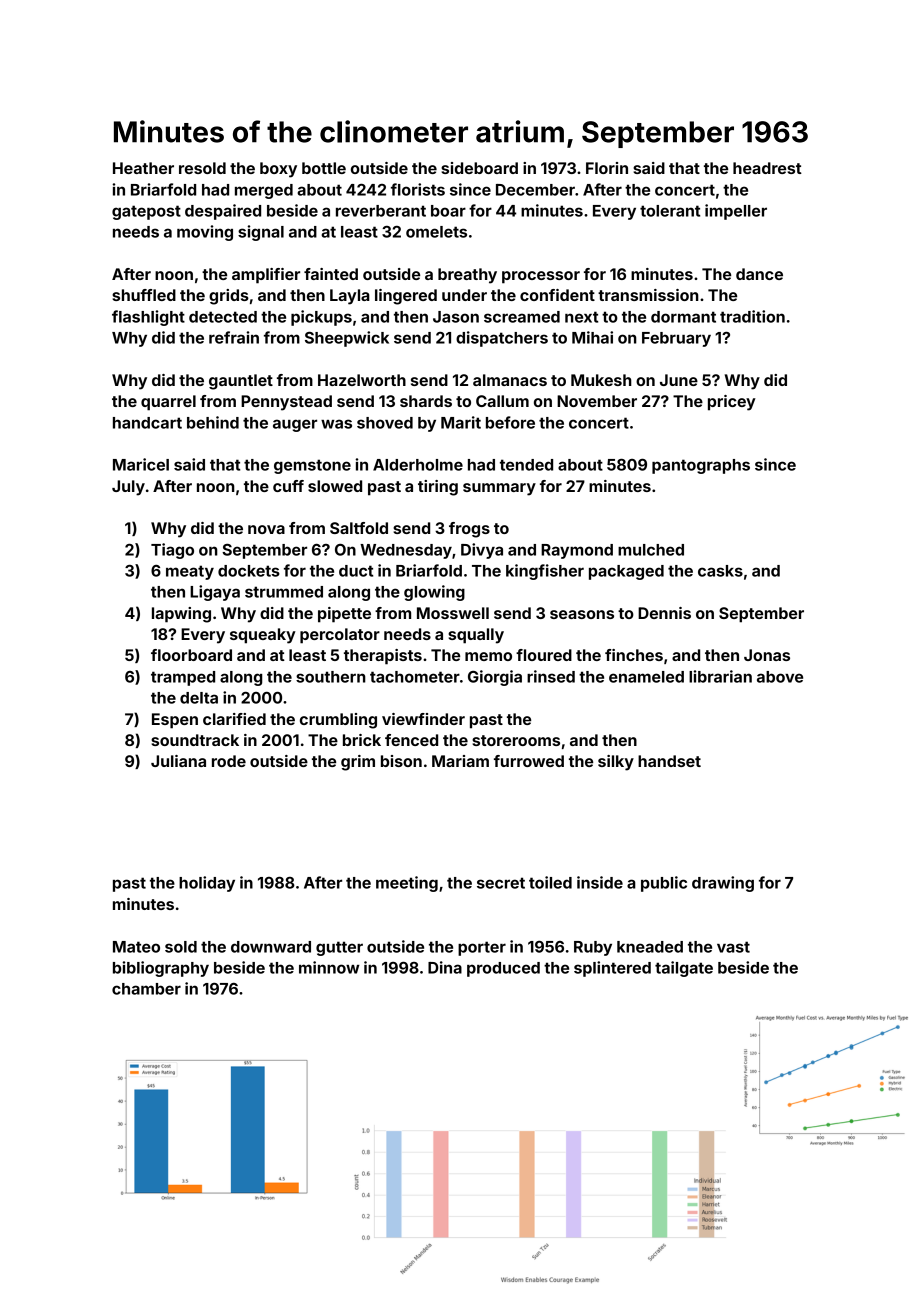 The height and width of the image is (1308, 924). What do you see at coordinates (144, 295) in the image?
I see `shuffled` at bounding box center [144, 295].
